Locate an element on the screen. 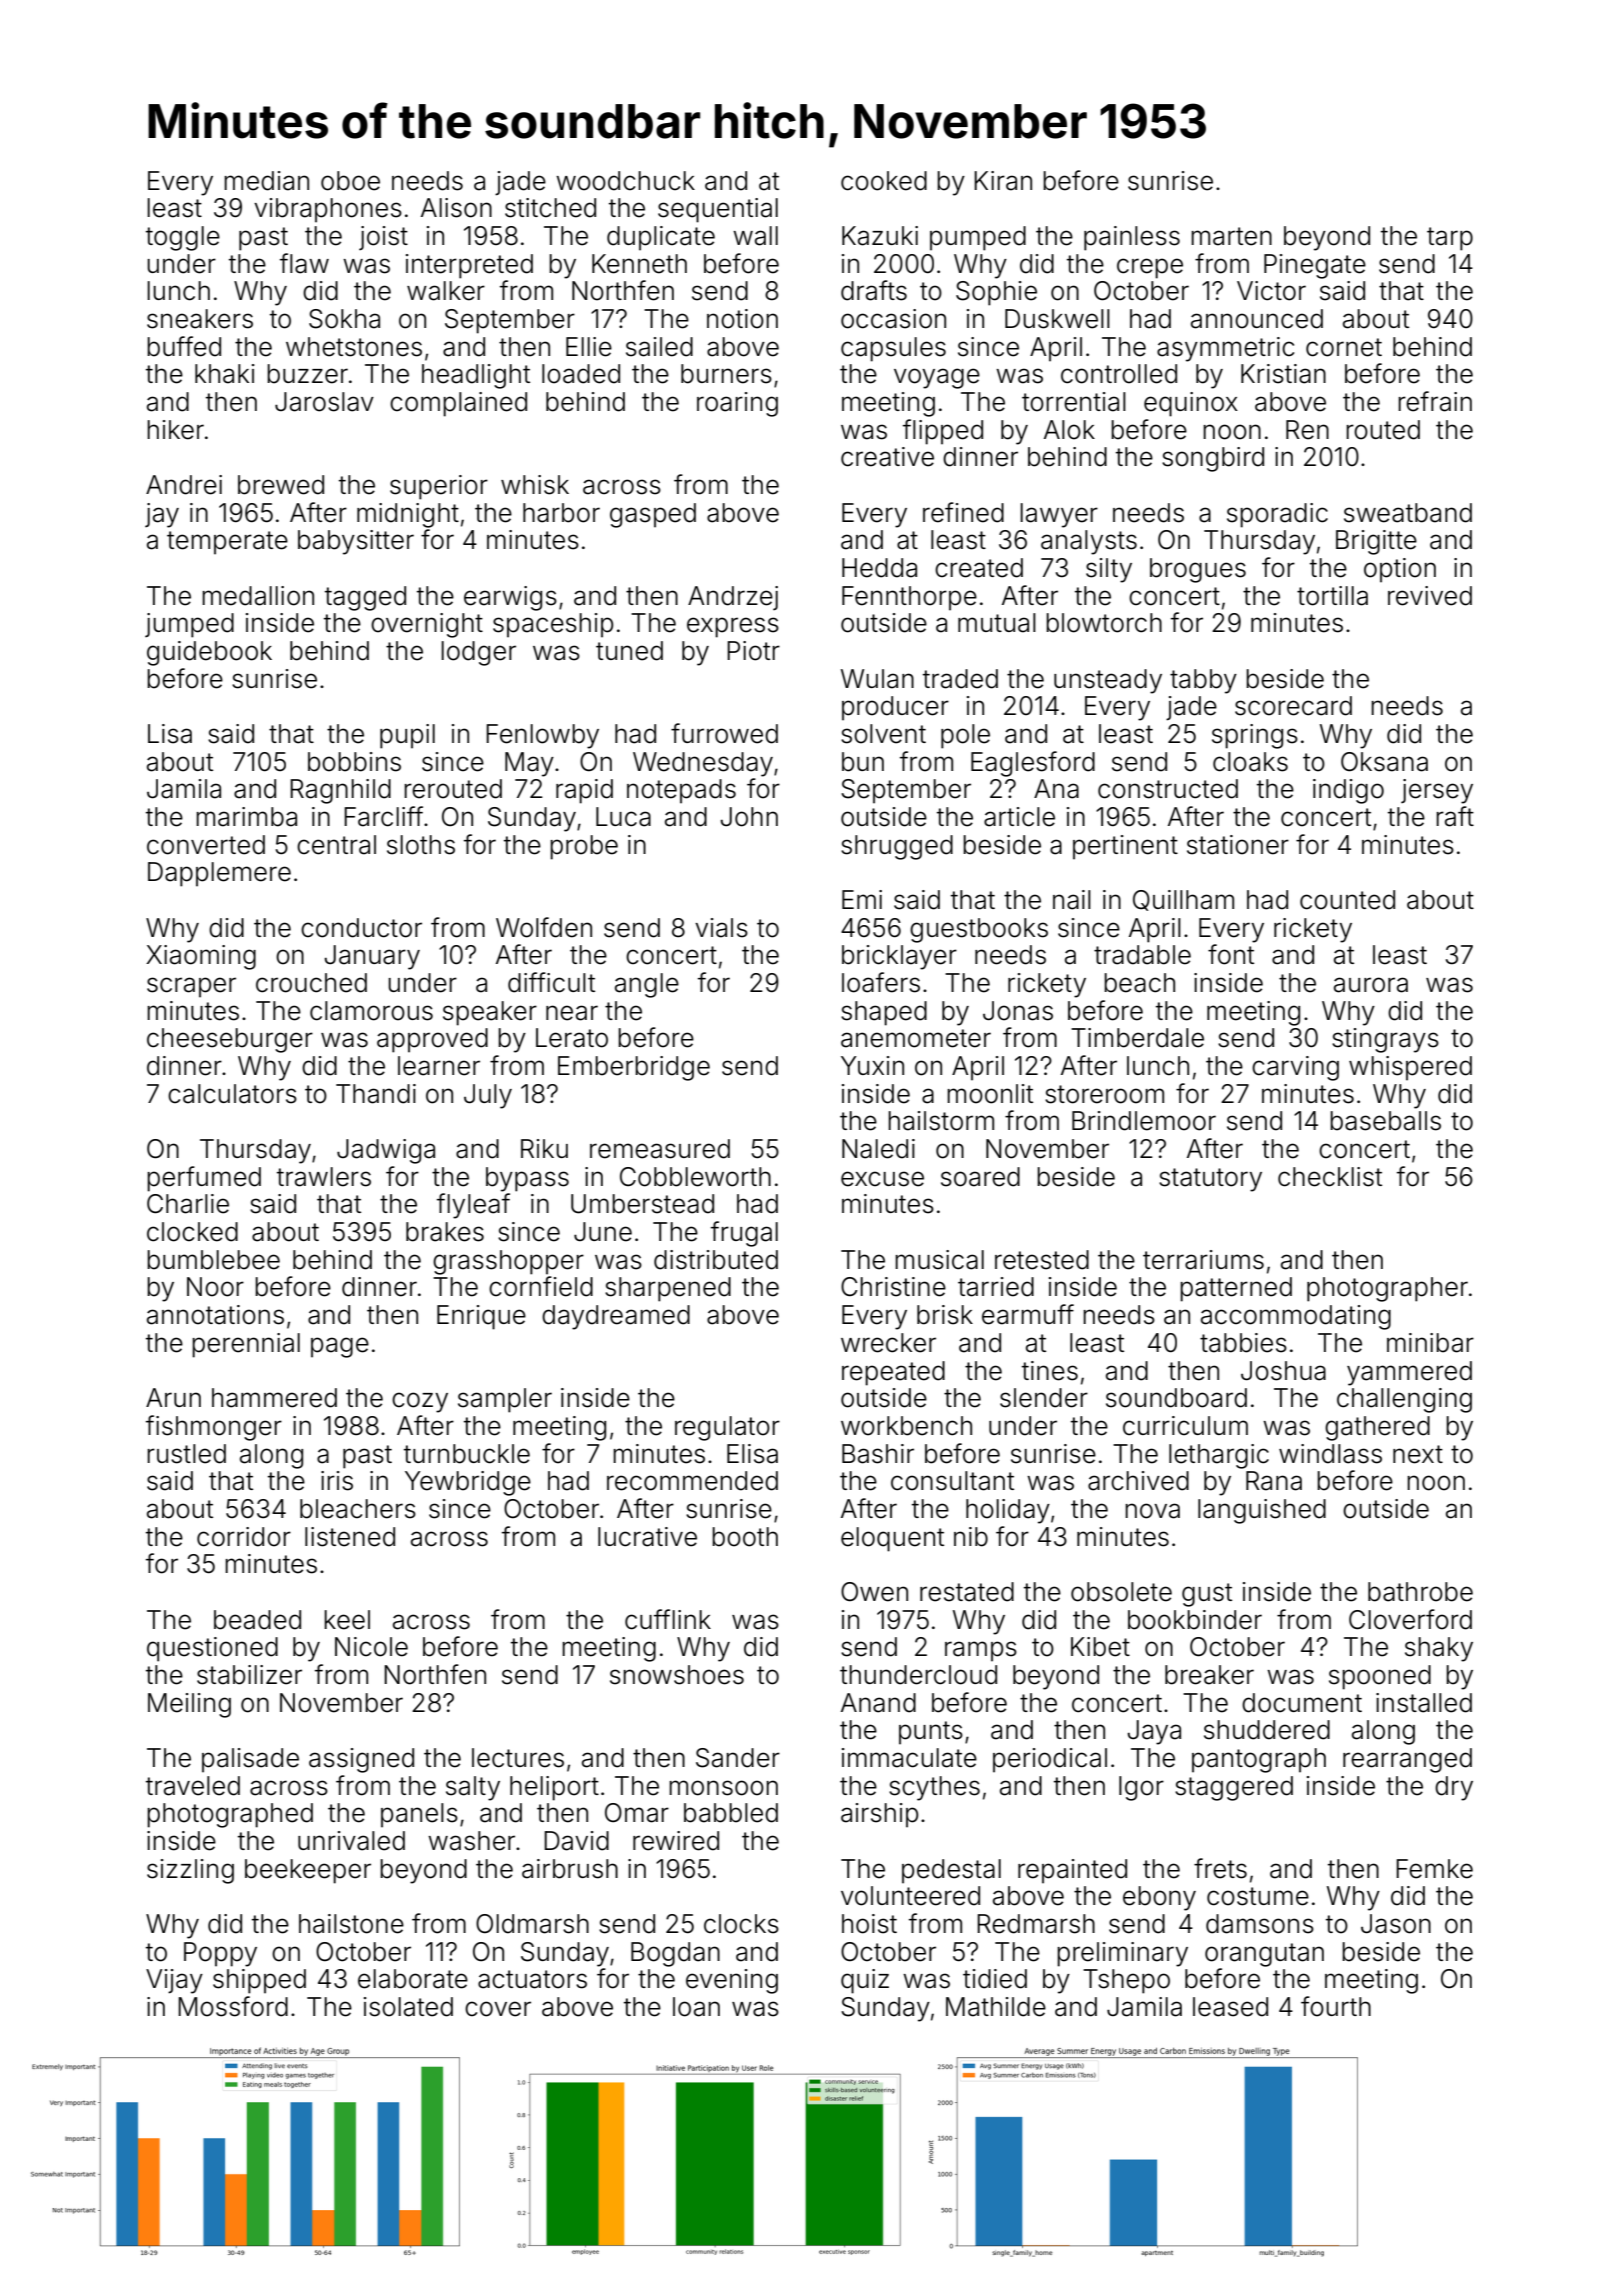  Mossford is located at coordinates (233, 2006).
